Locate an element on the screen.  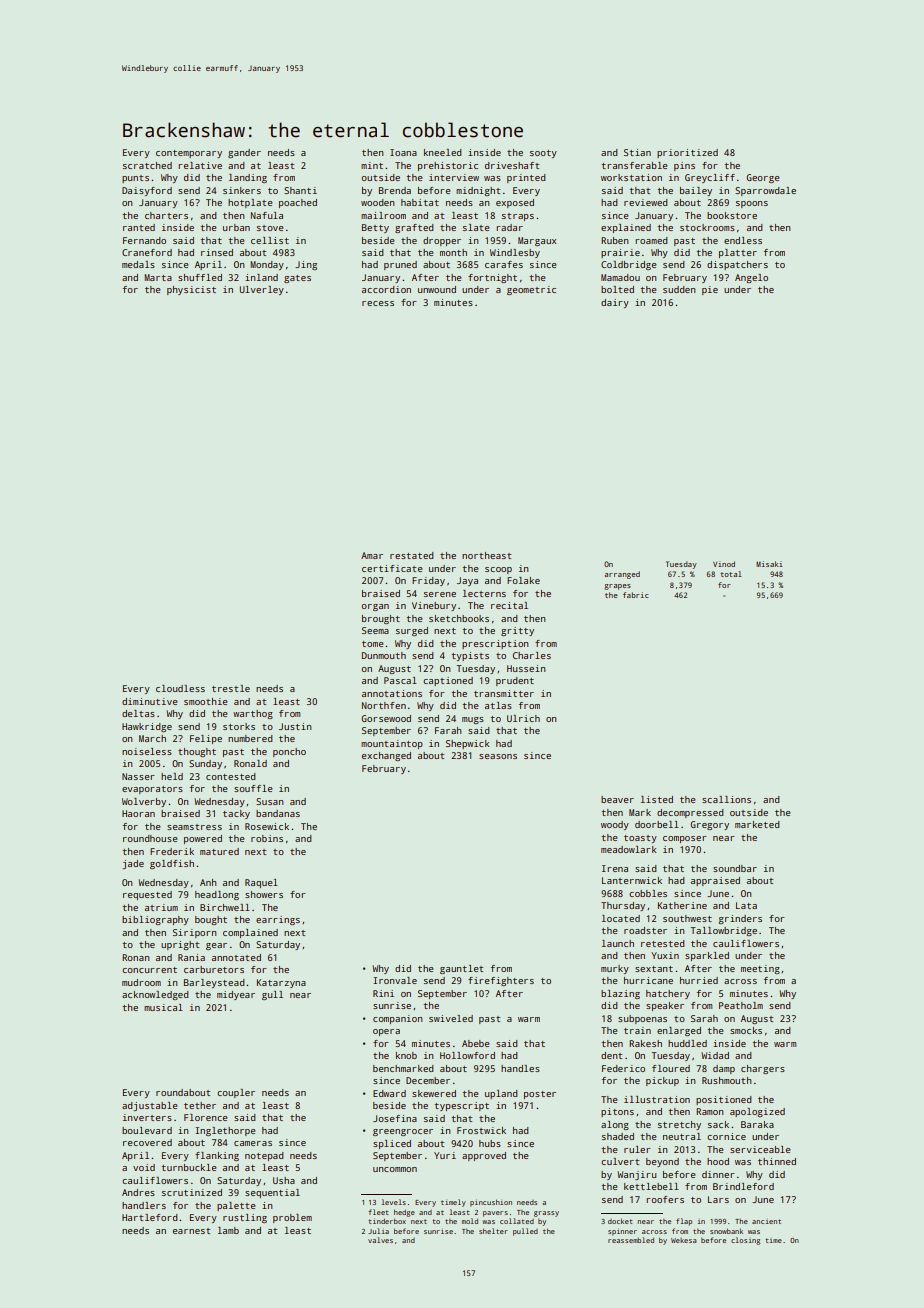
Amar is located at coordinates (372, 555).
